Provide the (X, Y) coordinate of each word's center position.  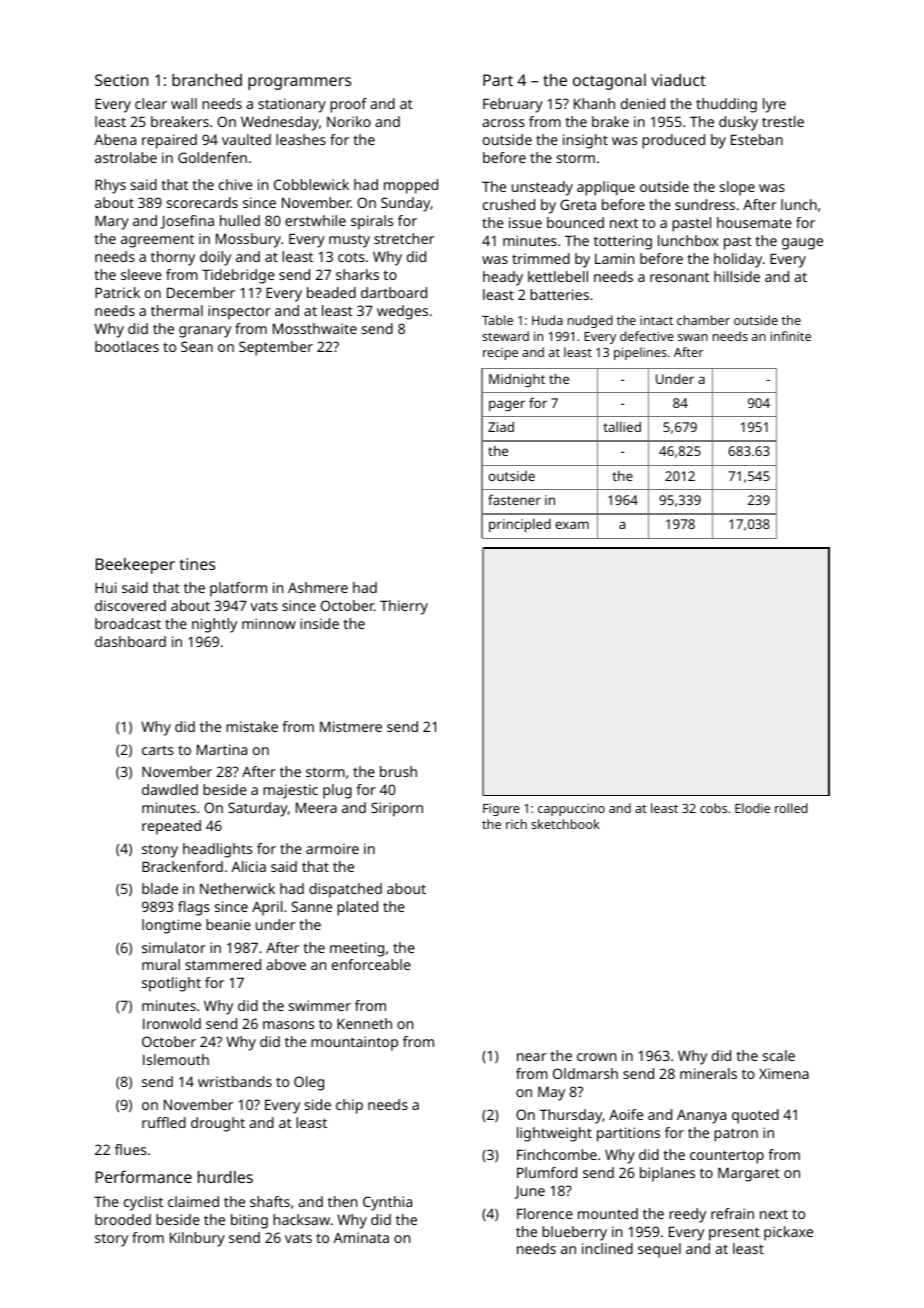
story (111, 1240)
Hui (105, 587)
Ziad (501, 427)
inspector (239, 312)
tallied (622, 427)
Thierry (404, 607)
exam (572, 525)
